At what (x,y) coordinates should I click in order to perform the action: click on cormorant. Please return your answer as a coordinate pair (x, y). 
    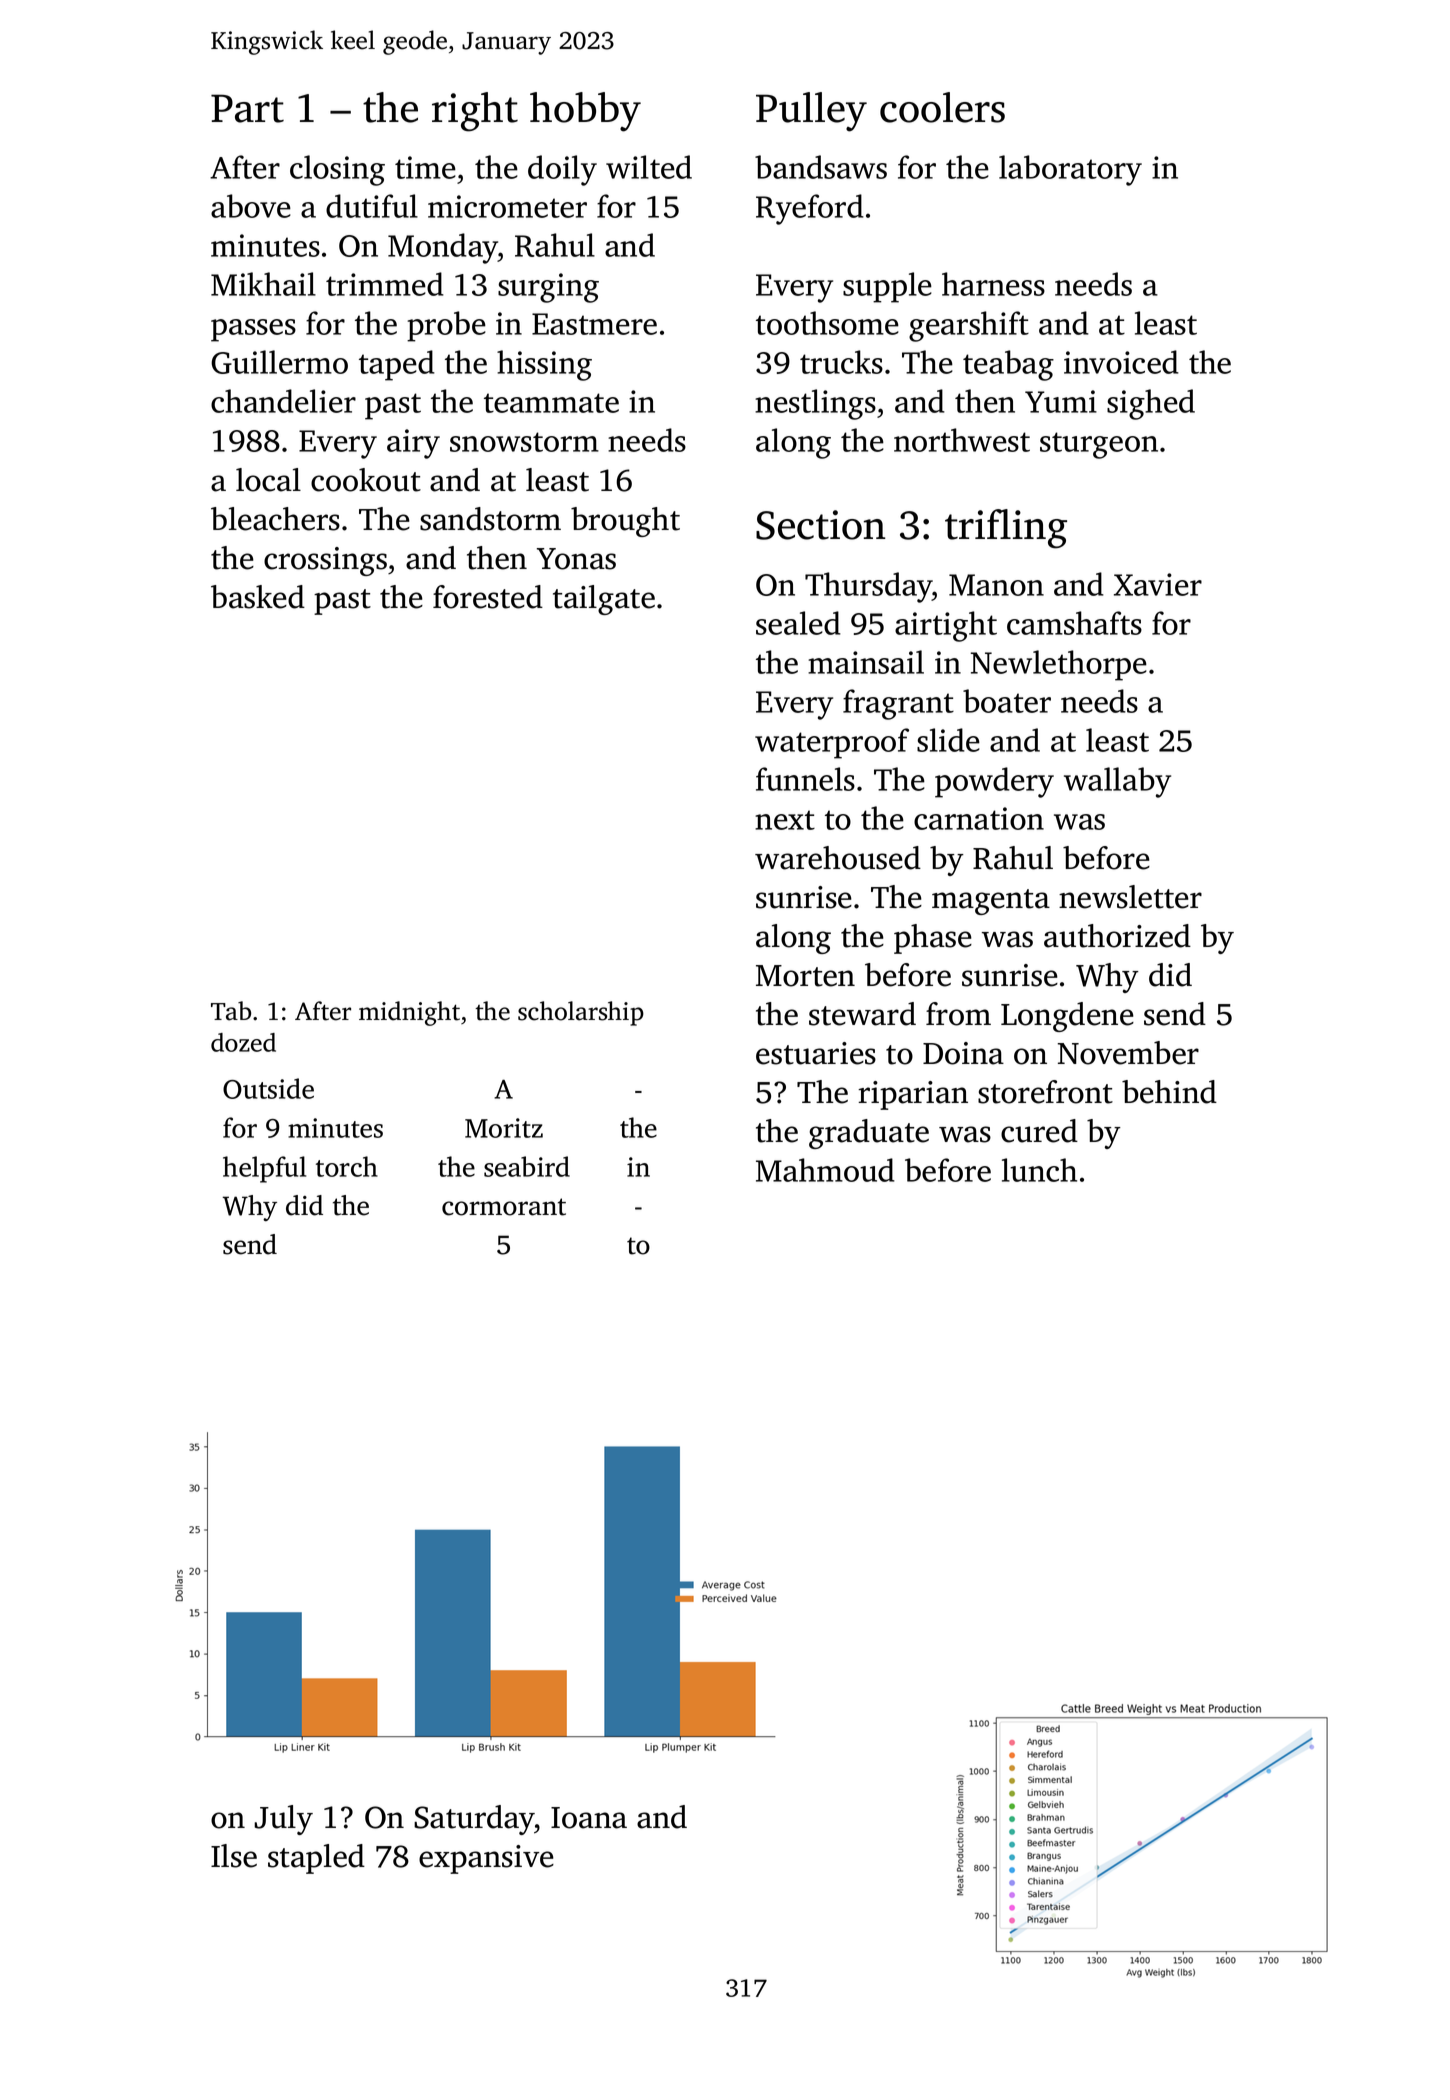
    Looking at the image, I should click on (504, 1207).
